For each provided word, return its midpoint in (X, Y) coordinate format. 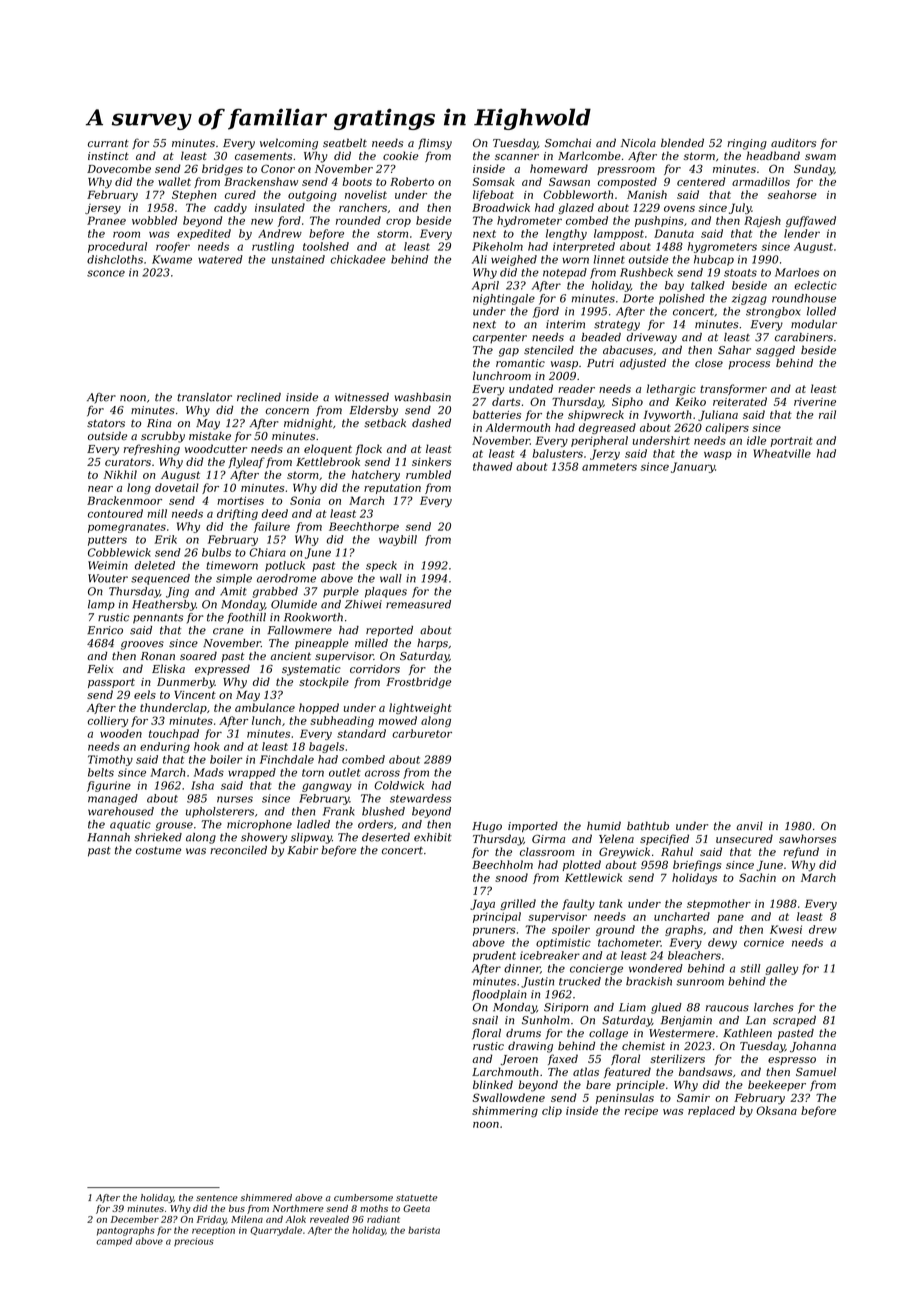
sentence (217, 1198)
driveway (652, 338)
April (485, 286)
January (693, 467)
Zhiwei (363, 604)
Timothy (110, 760)
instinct (108, 156)
